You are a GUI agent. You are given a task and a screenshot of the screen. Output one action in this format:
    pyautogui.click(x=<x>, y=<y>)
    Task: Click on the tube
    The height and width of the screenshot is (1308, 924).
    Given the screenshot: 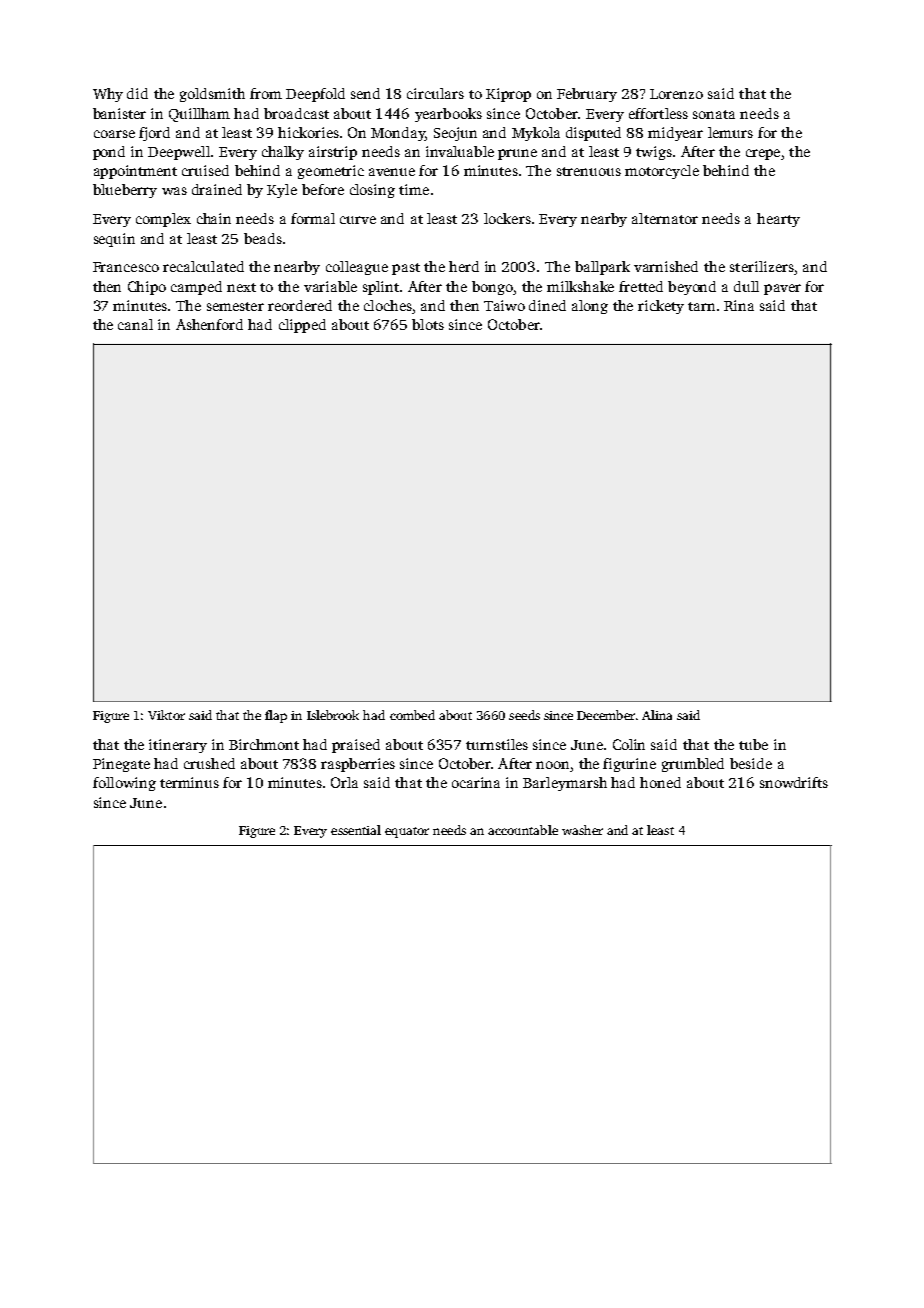 What is the action you would take?
    pyautogui.click(x=753, y=744)
